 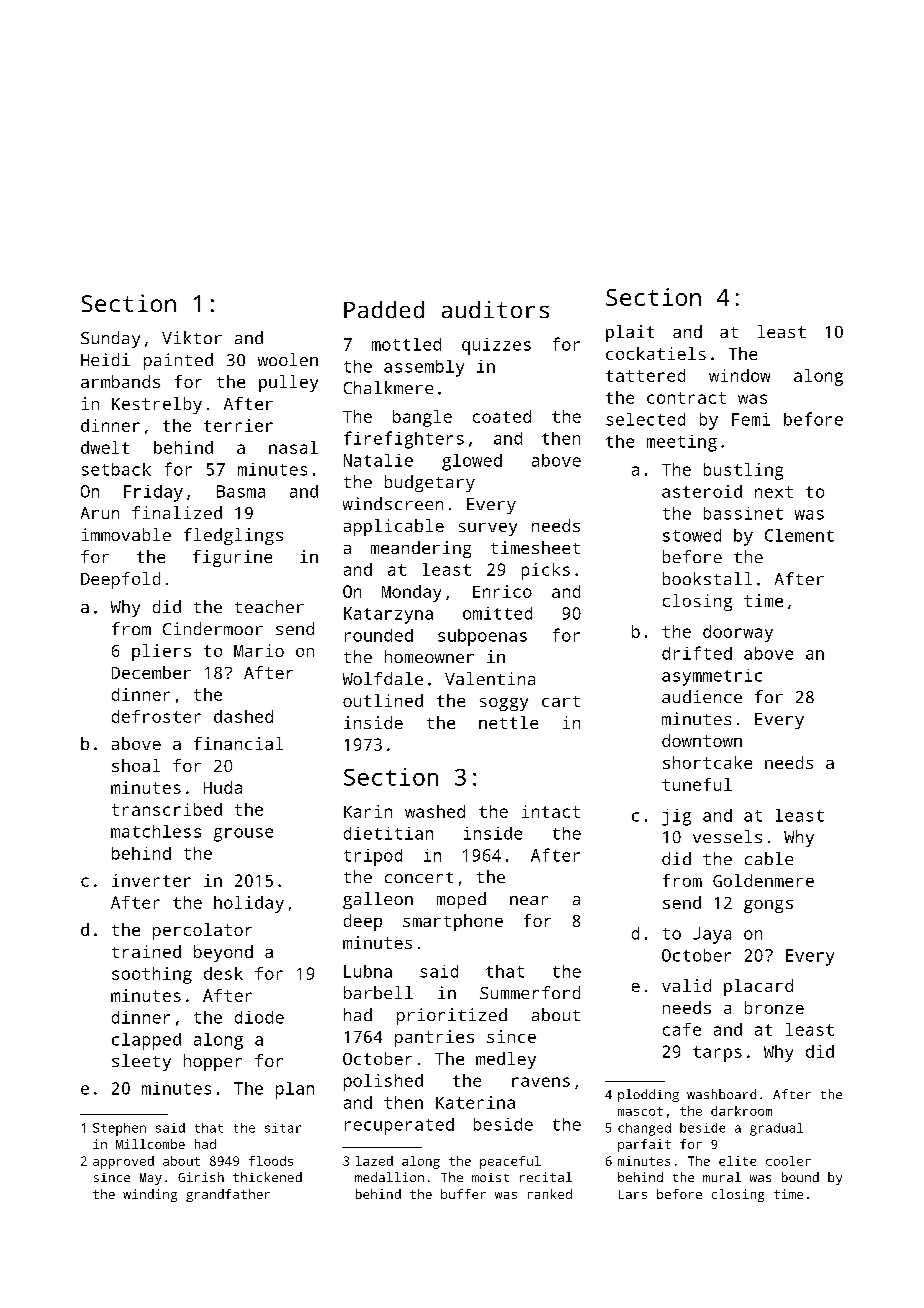 What do you see at coordinates (504, 704) in the screenshot?
I see `soggy` at bounding box center [504, 704].
